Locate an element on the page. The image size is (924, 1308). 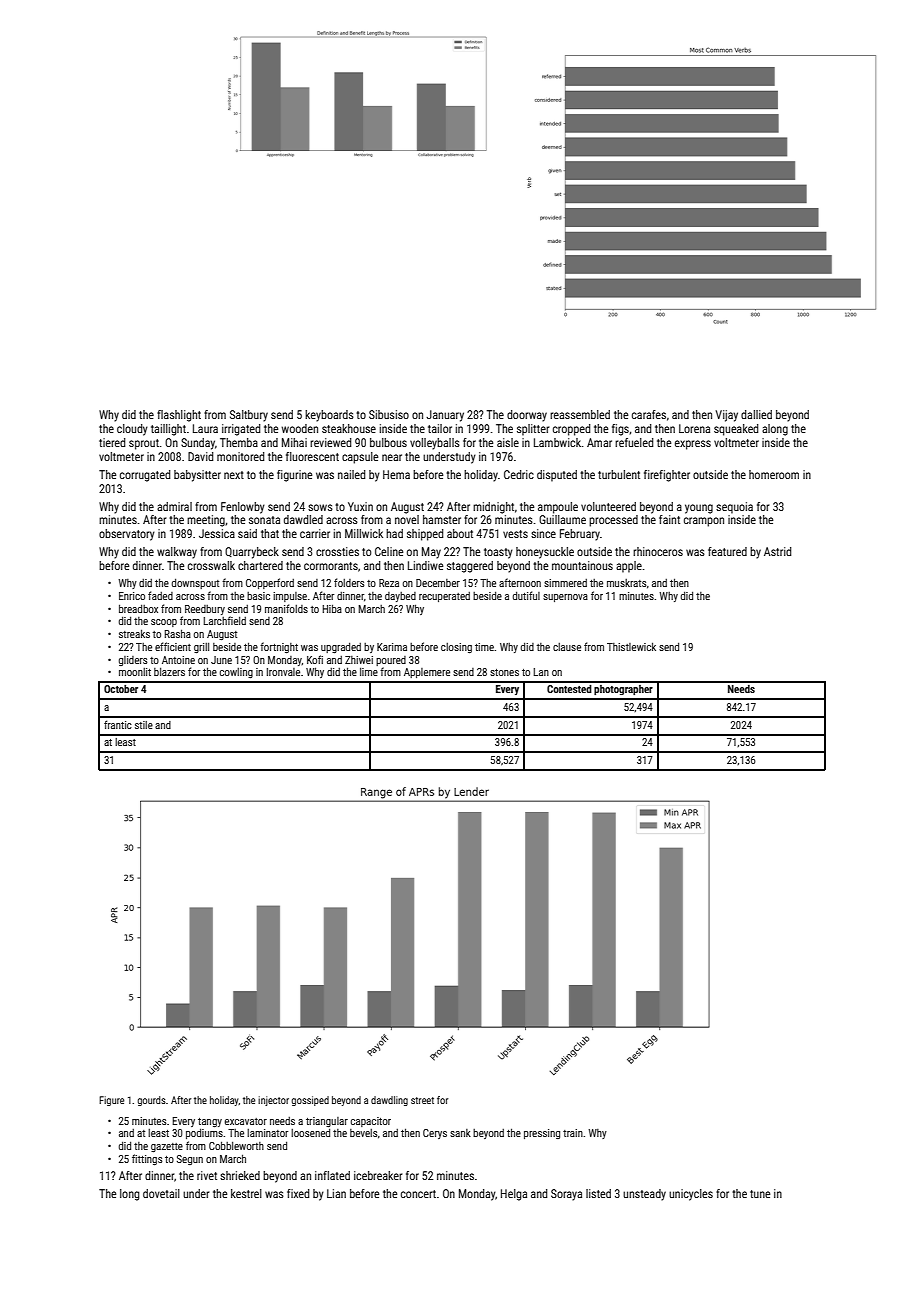
lime is located at coordinates (369, 672).
